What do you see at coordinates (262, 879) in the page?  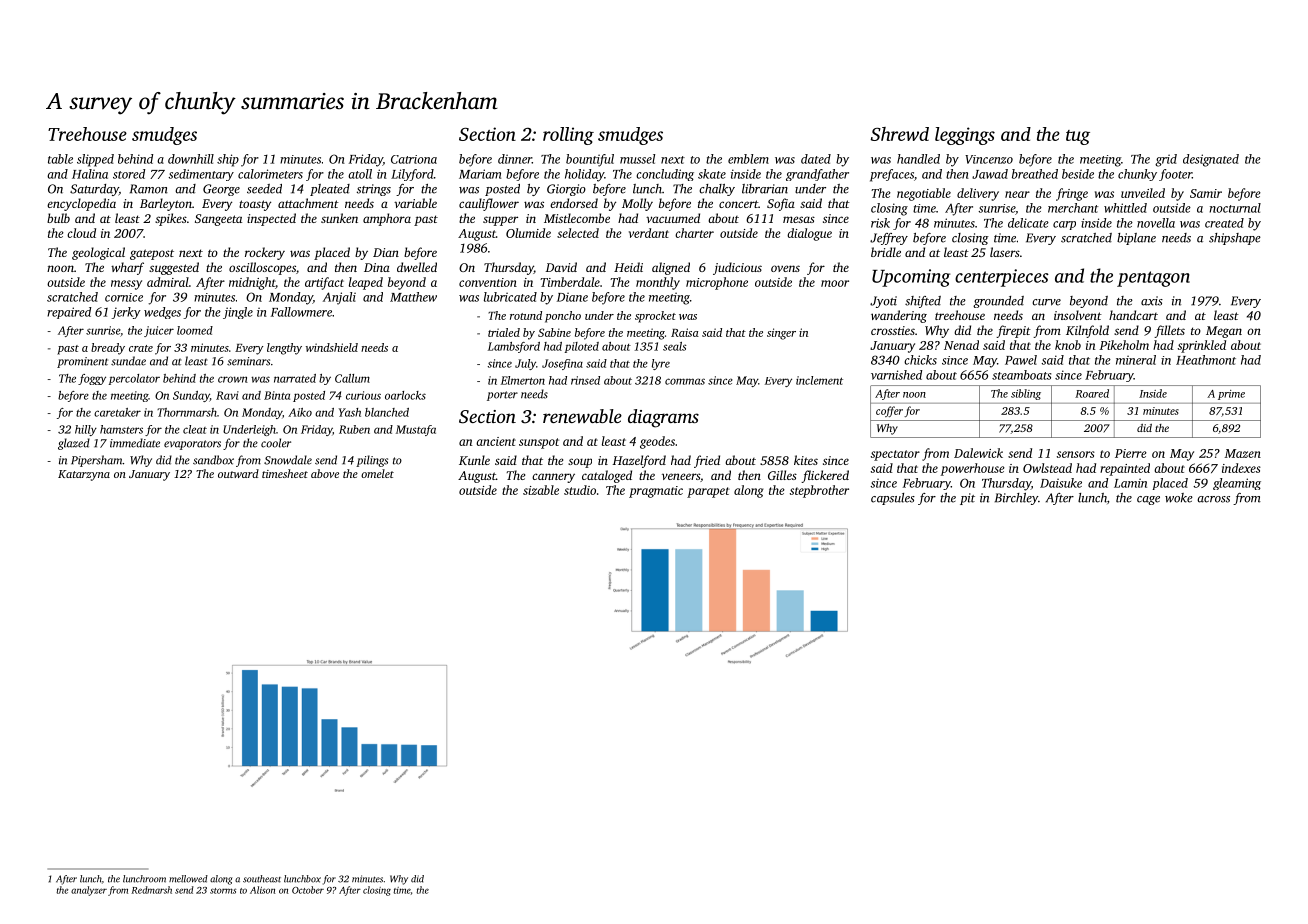 I see `southeast` at bounding box center [262, 879].
